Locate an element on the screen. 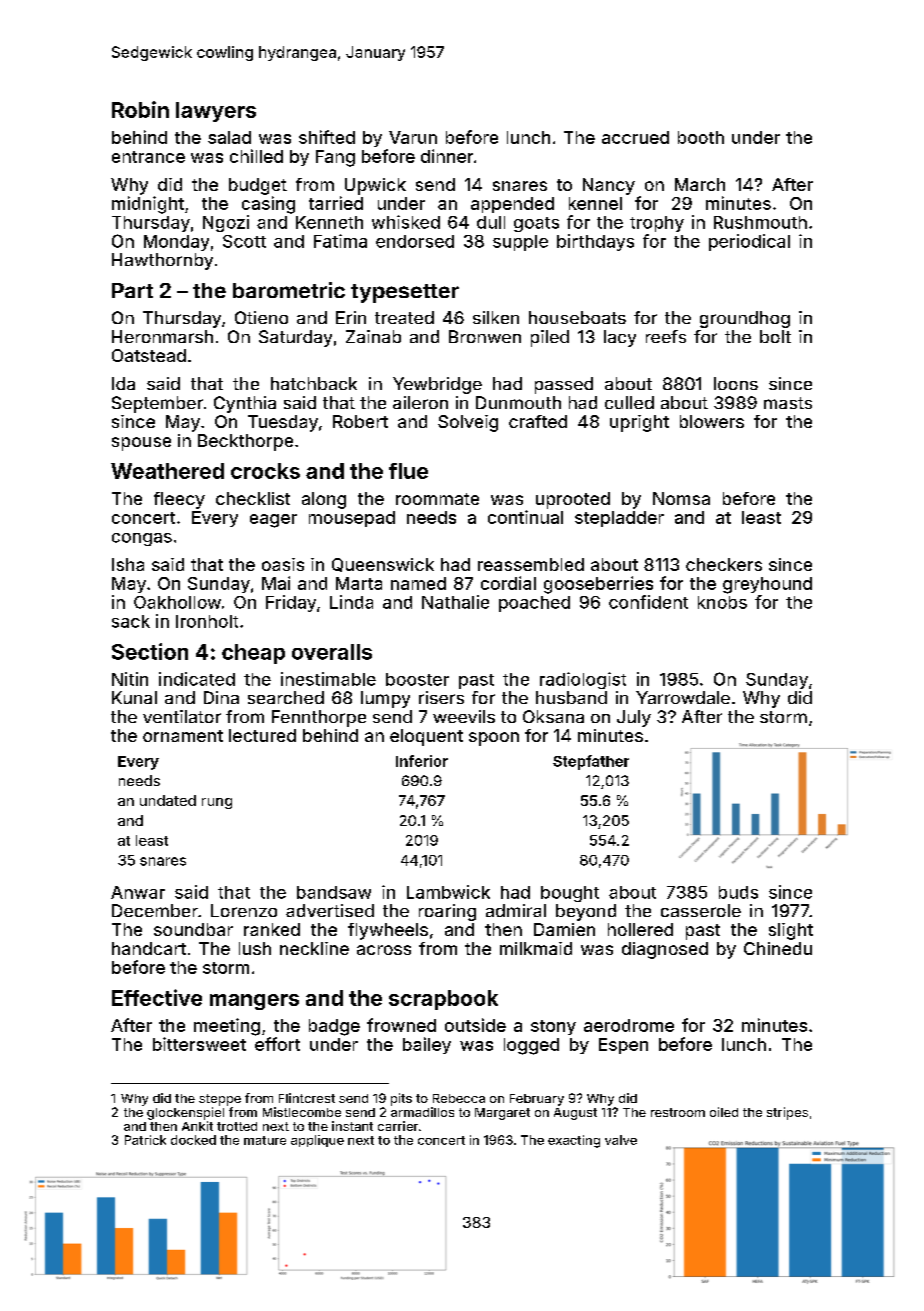 The image size is (924, 1311). reassembled is located at coordinates (531, 564).
